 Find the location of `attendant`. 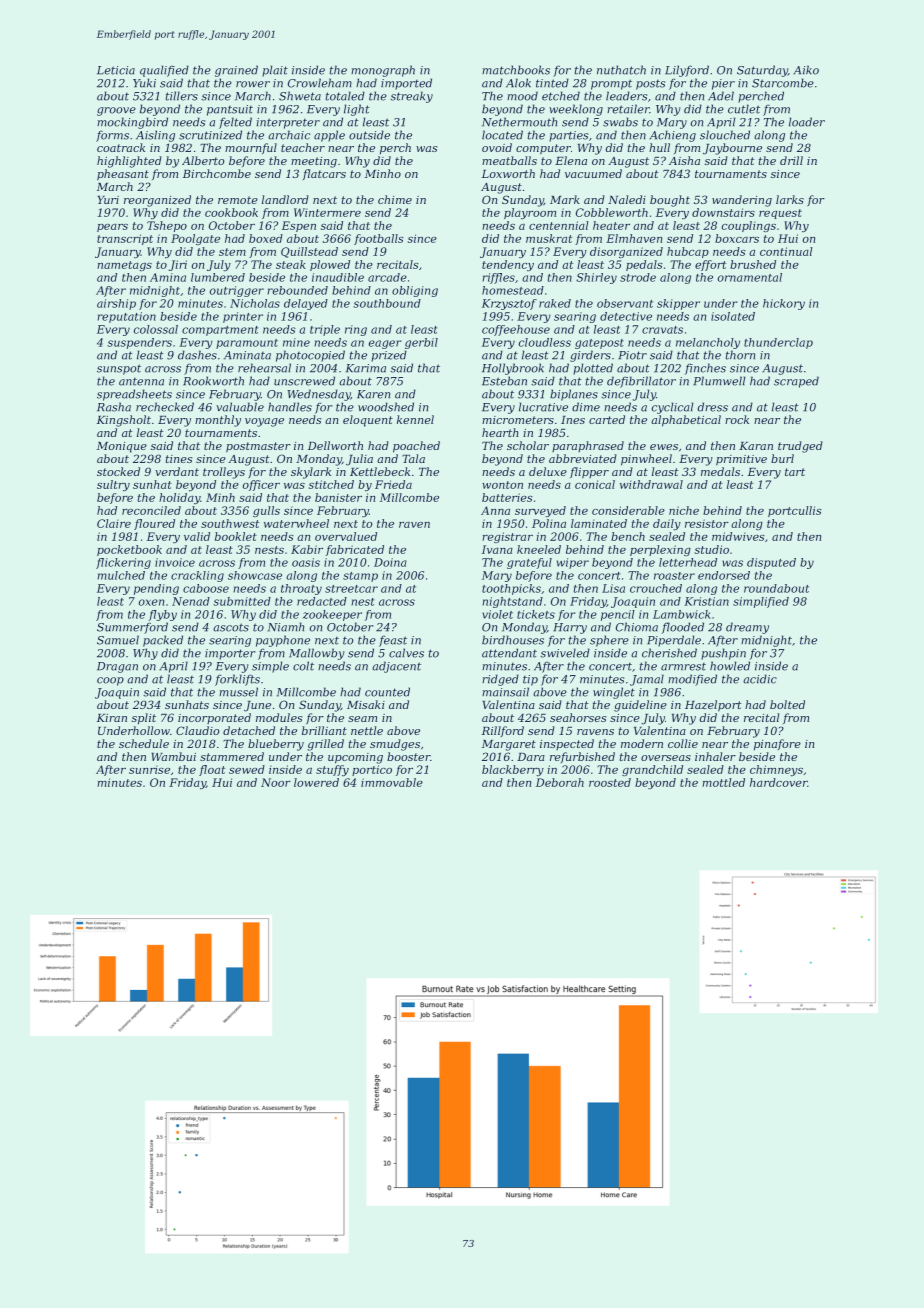

attendant is located at coordinates (509, 653).
